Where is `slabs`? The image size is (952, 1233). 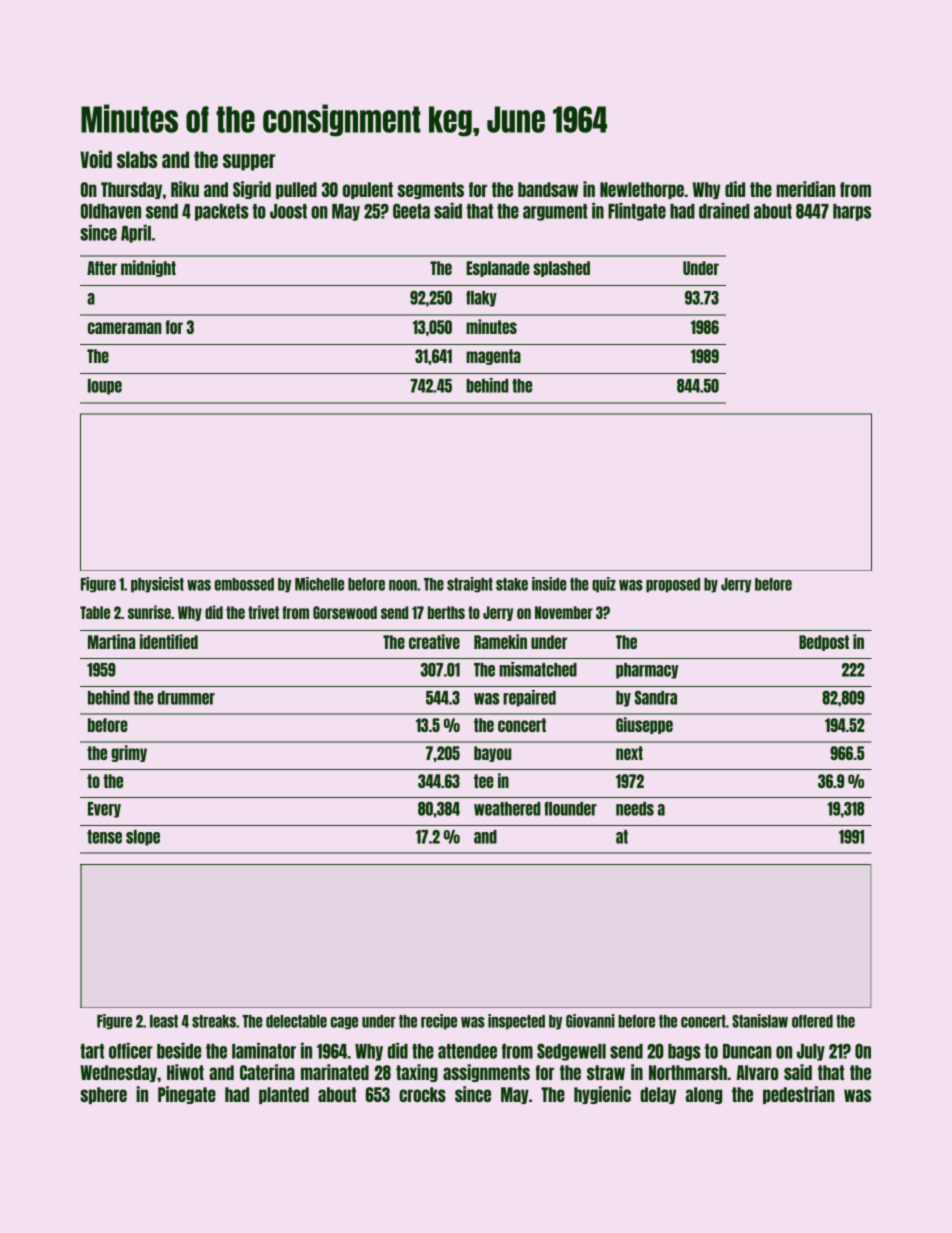 slabs is located at coordinates (137, 159).
